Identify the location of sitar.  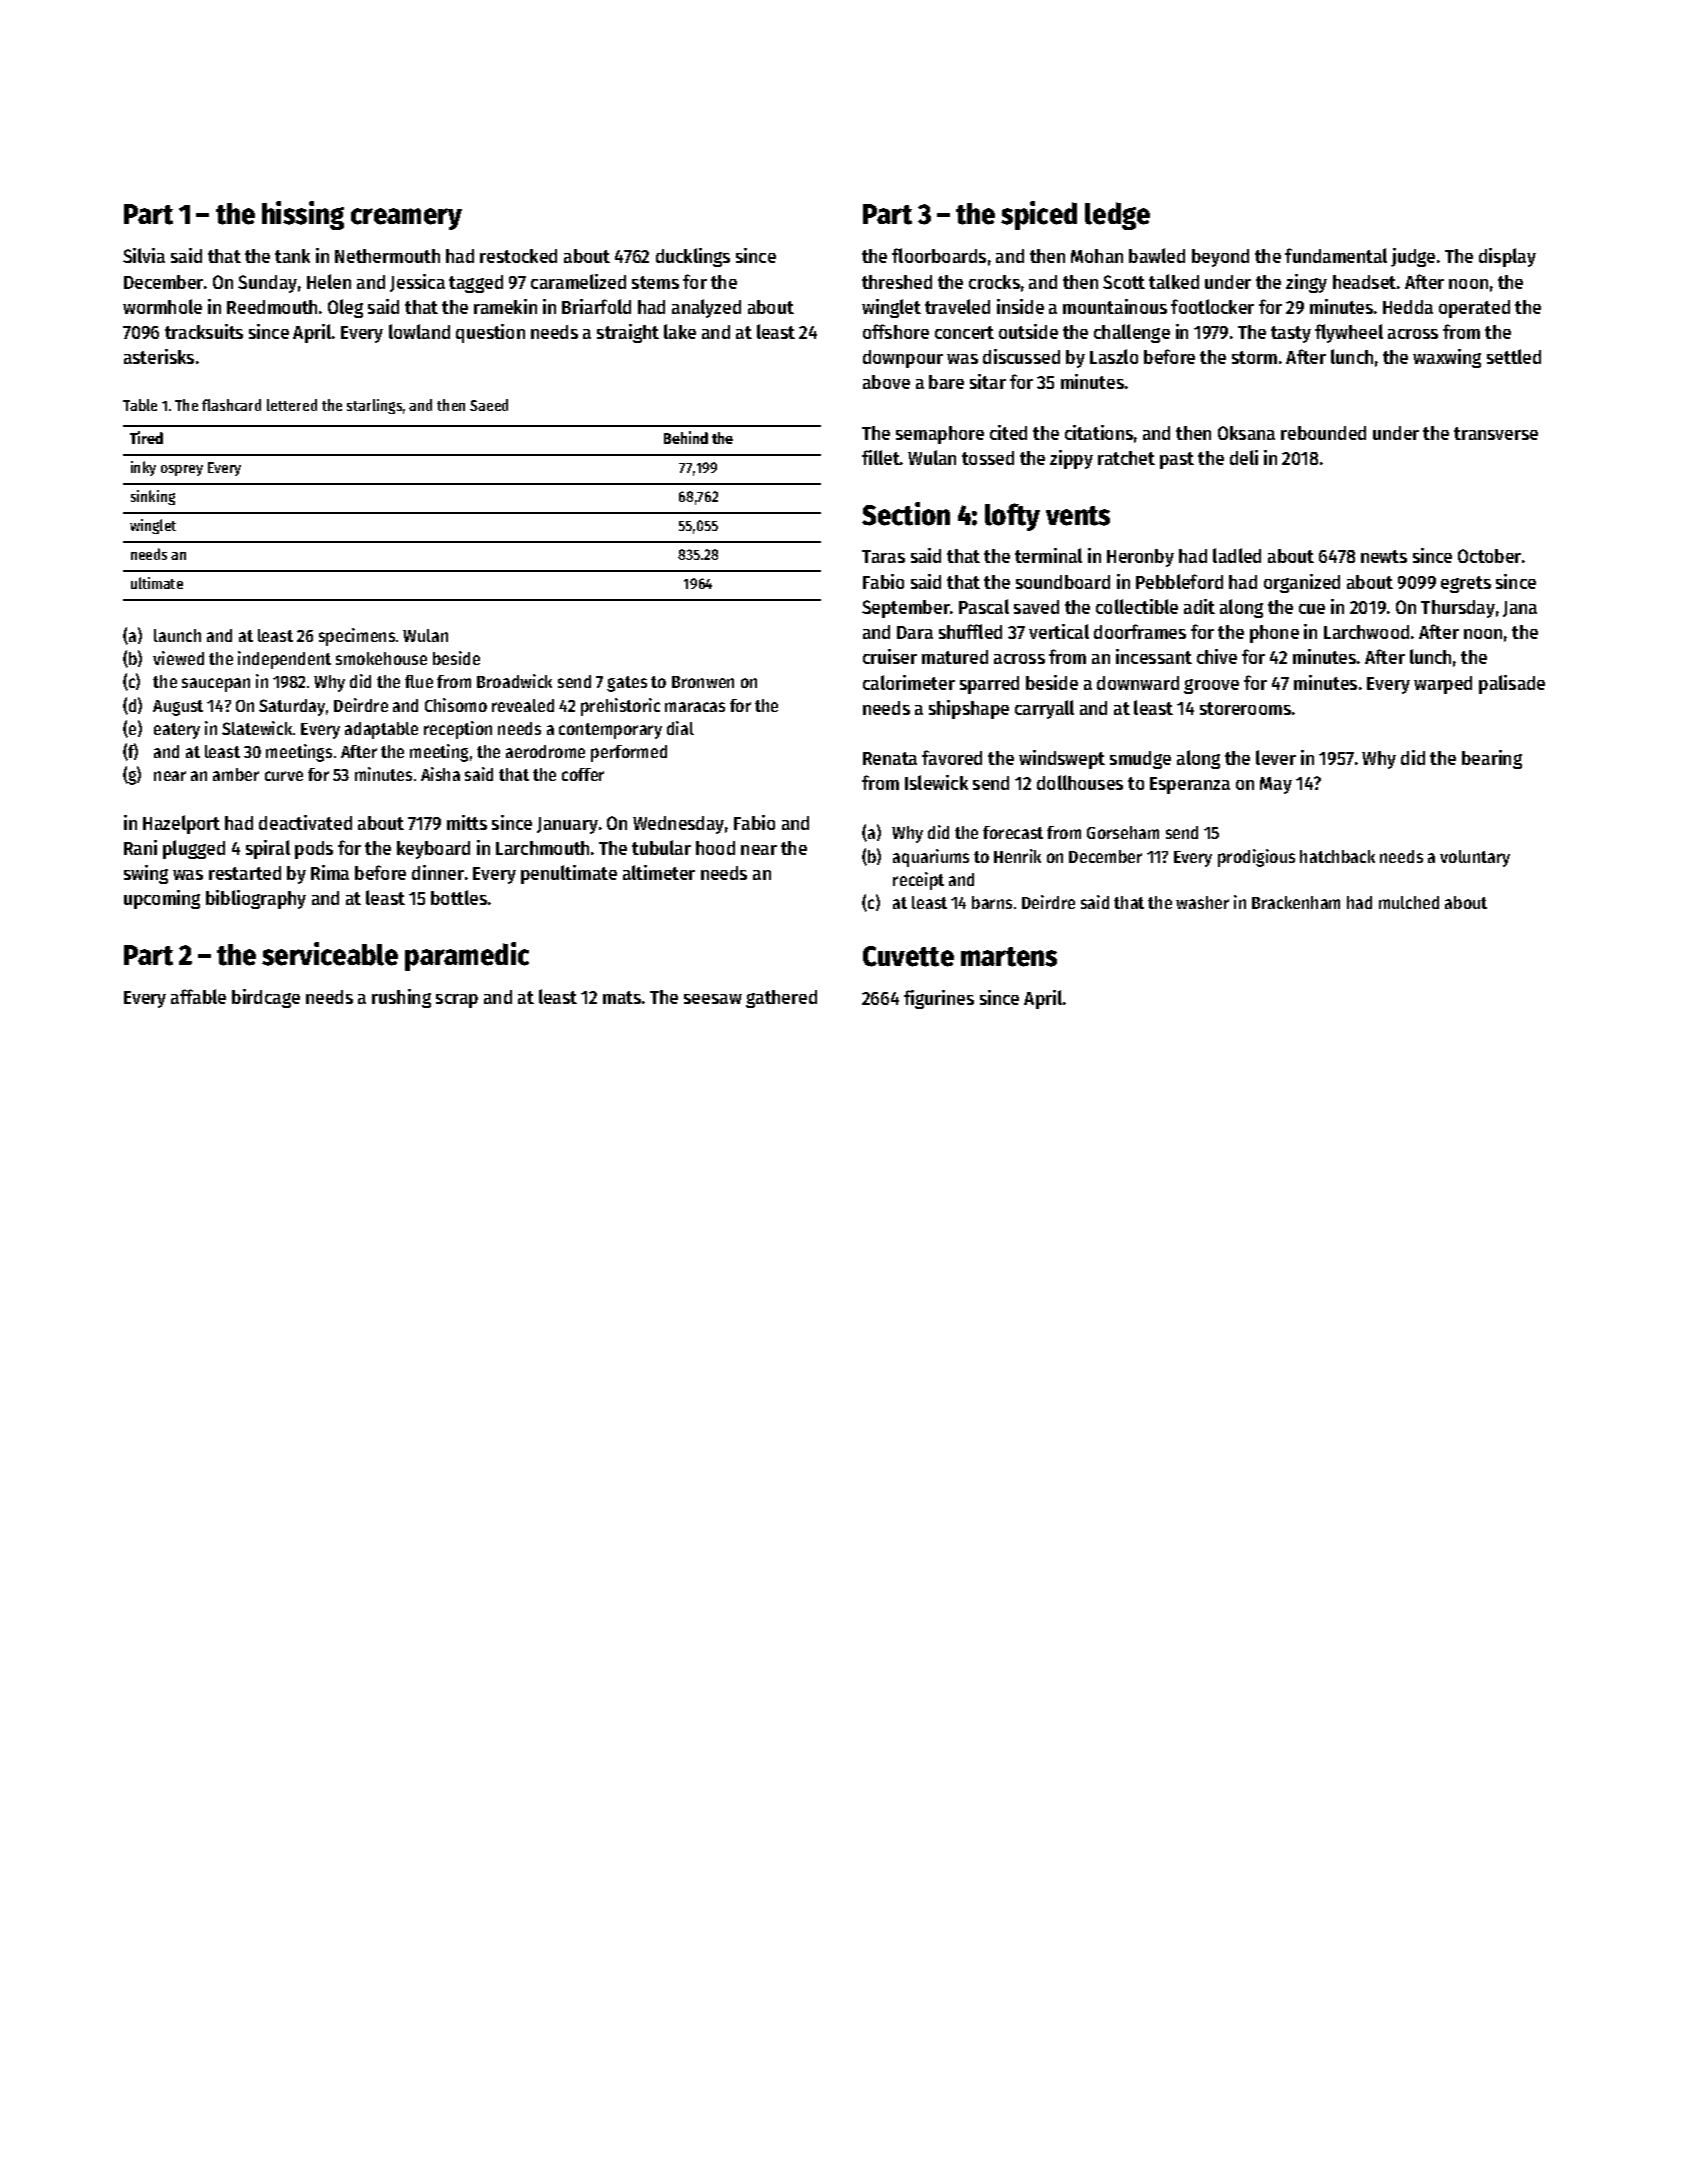
(988, 381).
